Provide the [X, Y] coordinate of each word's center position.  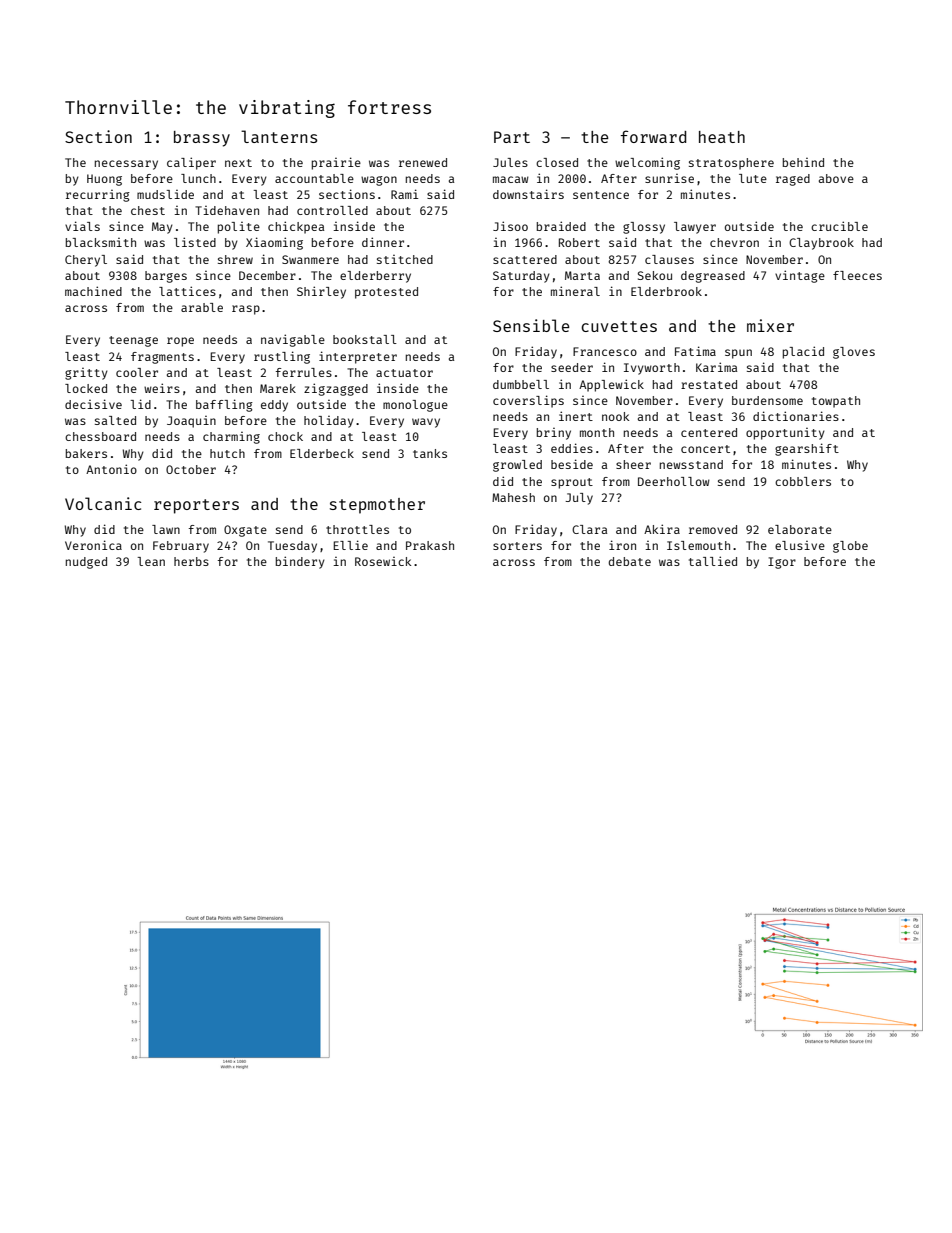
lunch [198, 178]
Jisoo [510, 226]
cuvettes [619, 326]
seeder [572, 367]
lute [753, 178]
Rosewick [383, 561]
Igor [782, 563]
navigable [293, 340]
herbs [191, 561]
